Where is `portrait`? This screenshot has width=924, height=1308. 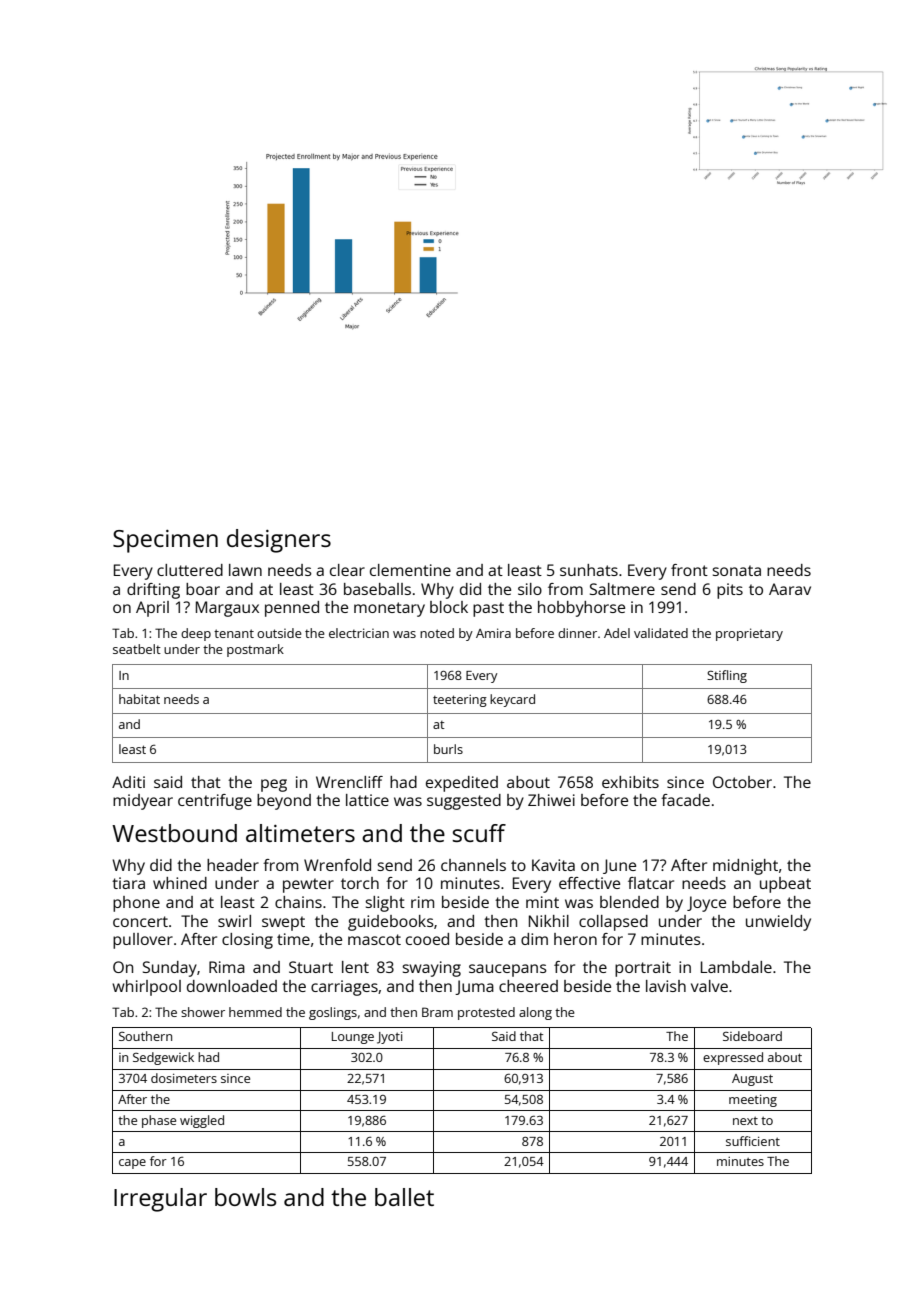 portrait is located at coordinates (643, 969).
